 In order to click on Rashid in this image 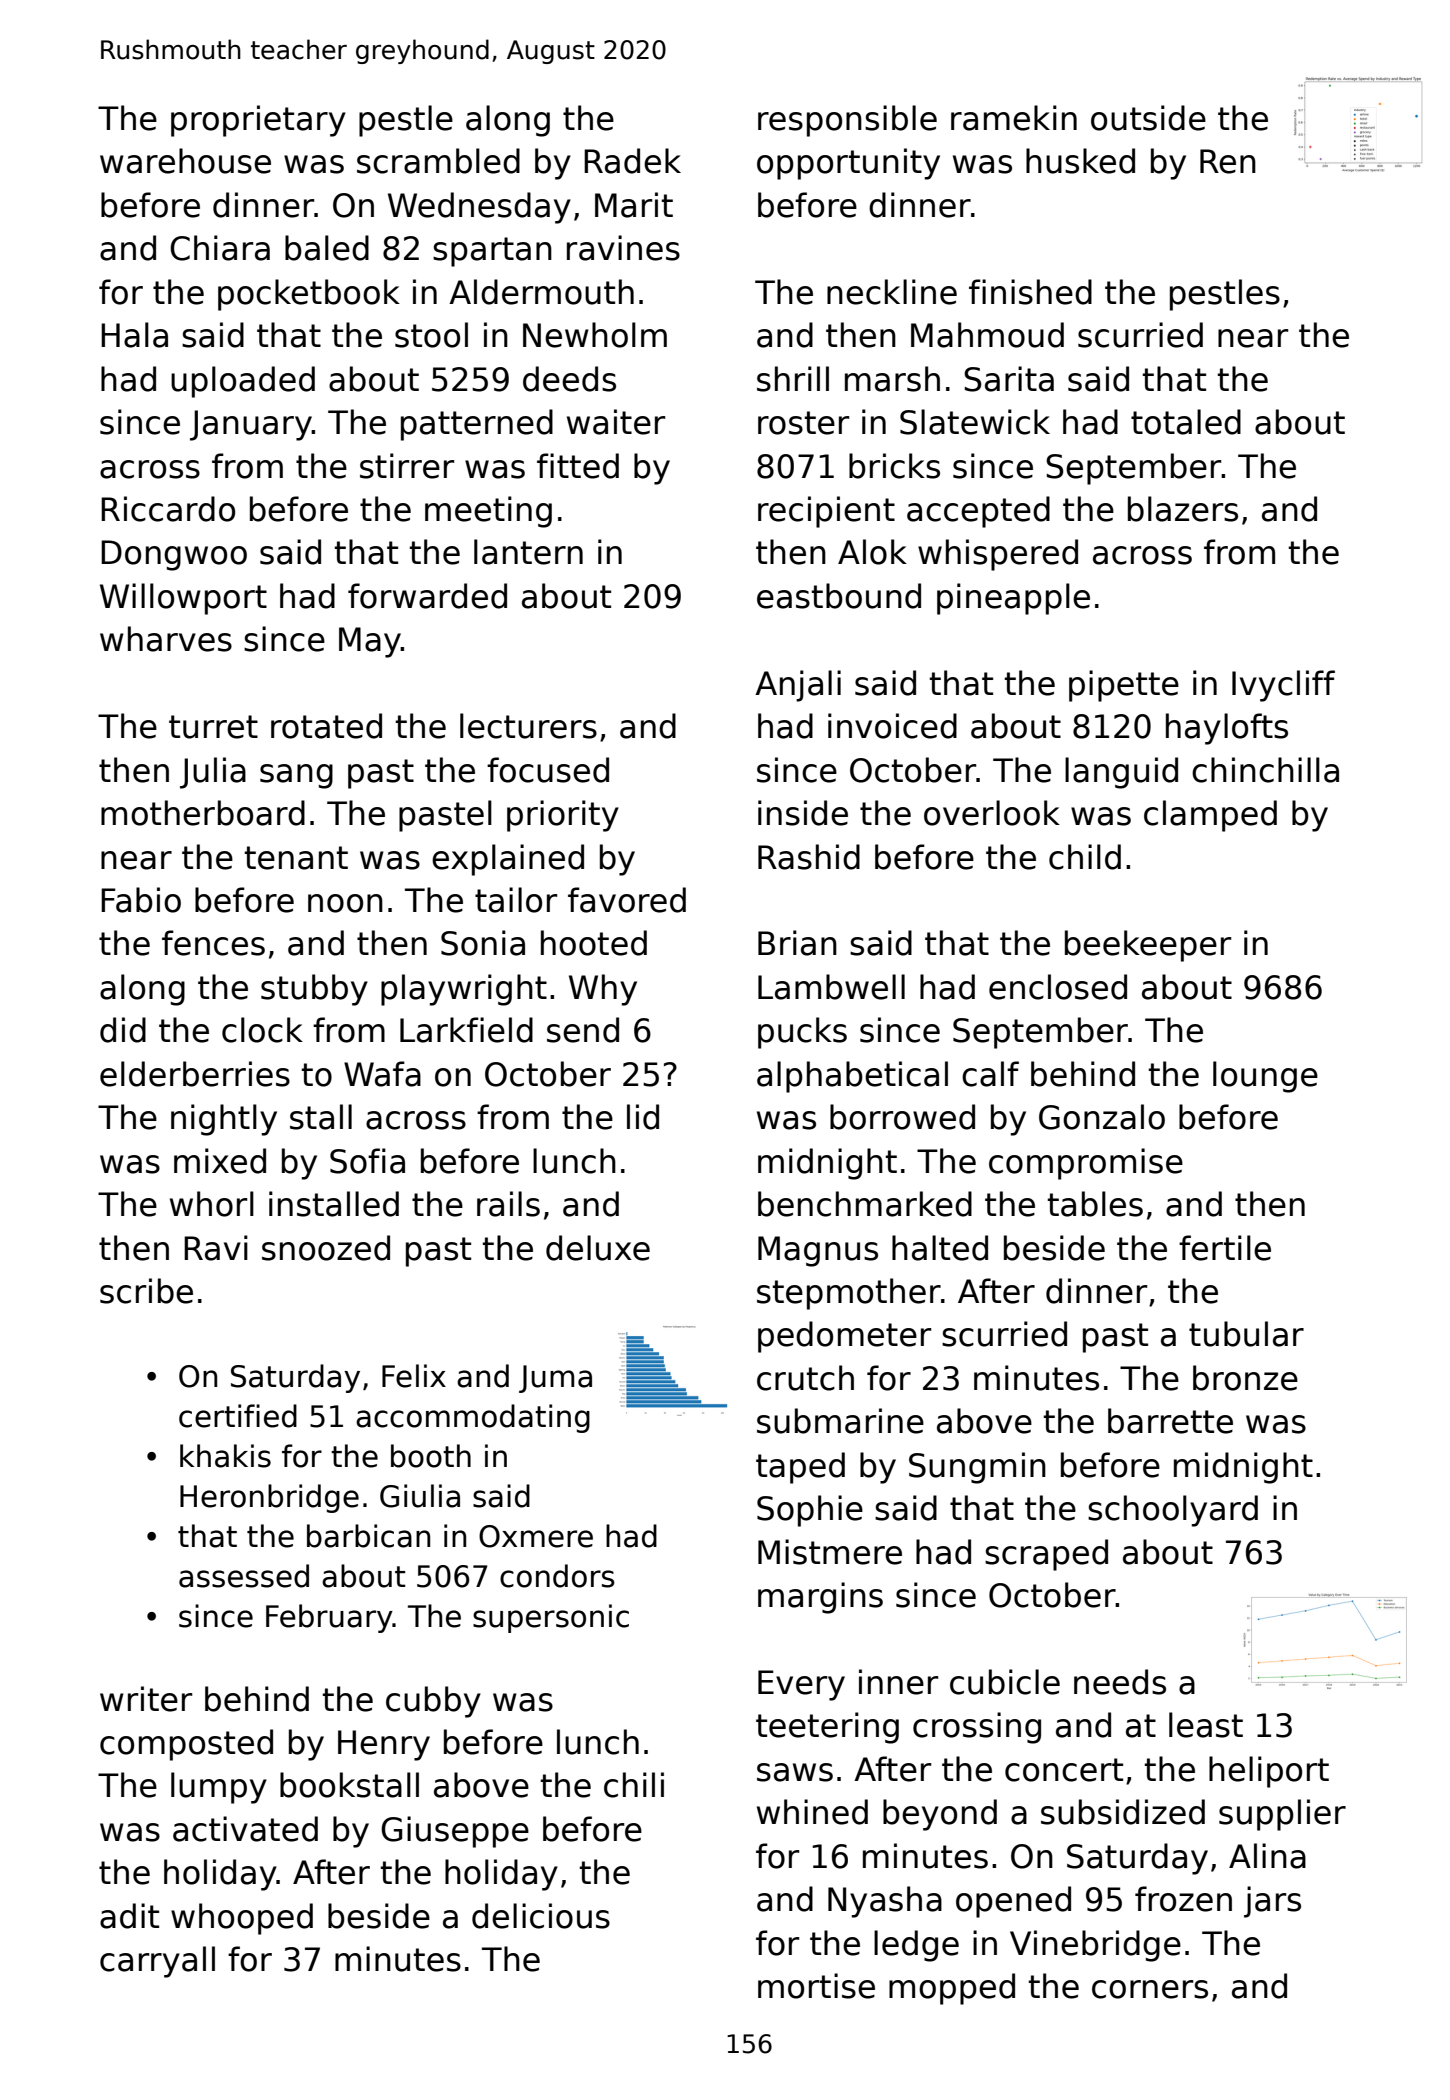, I will do `click(809, 857)`.
